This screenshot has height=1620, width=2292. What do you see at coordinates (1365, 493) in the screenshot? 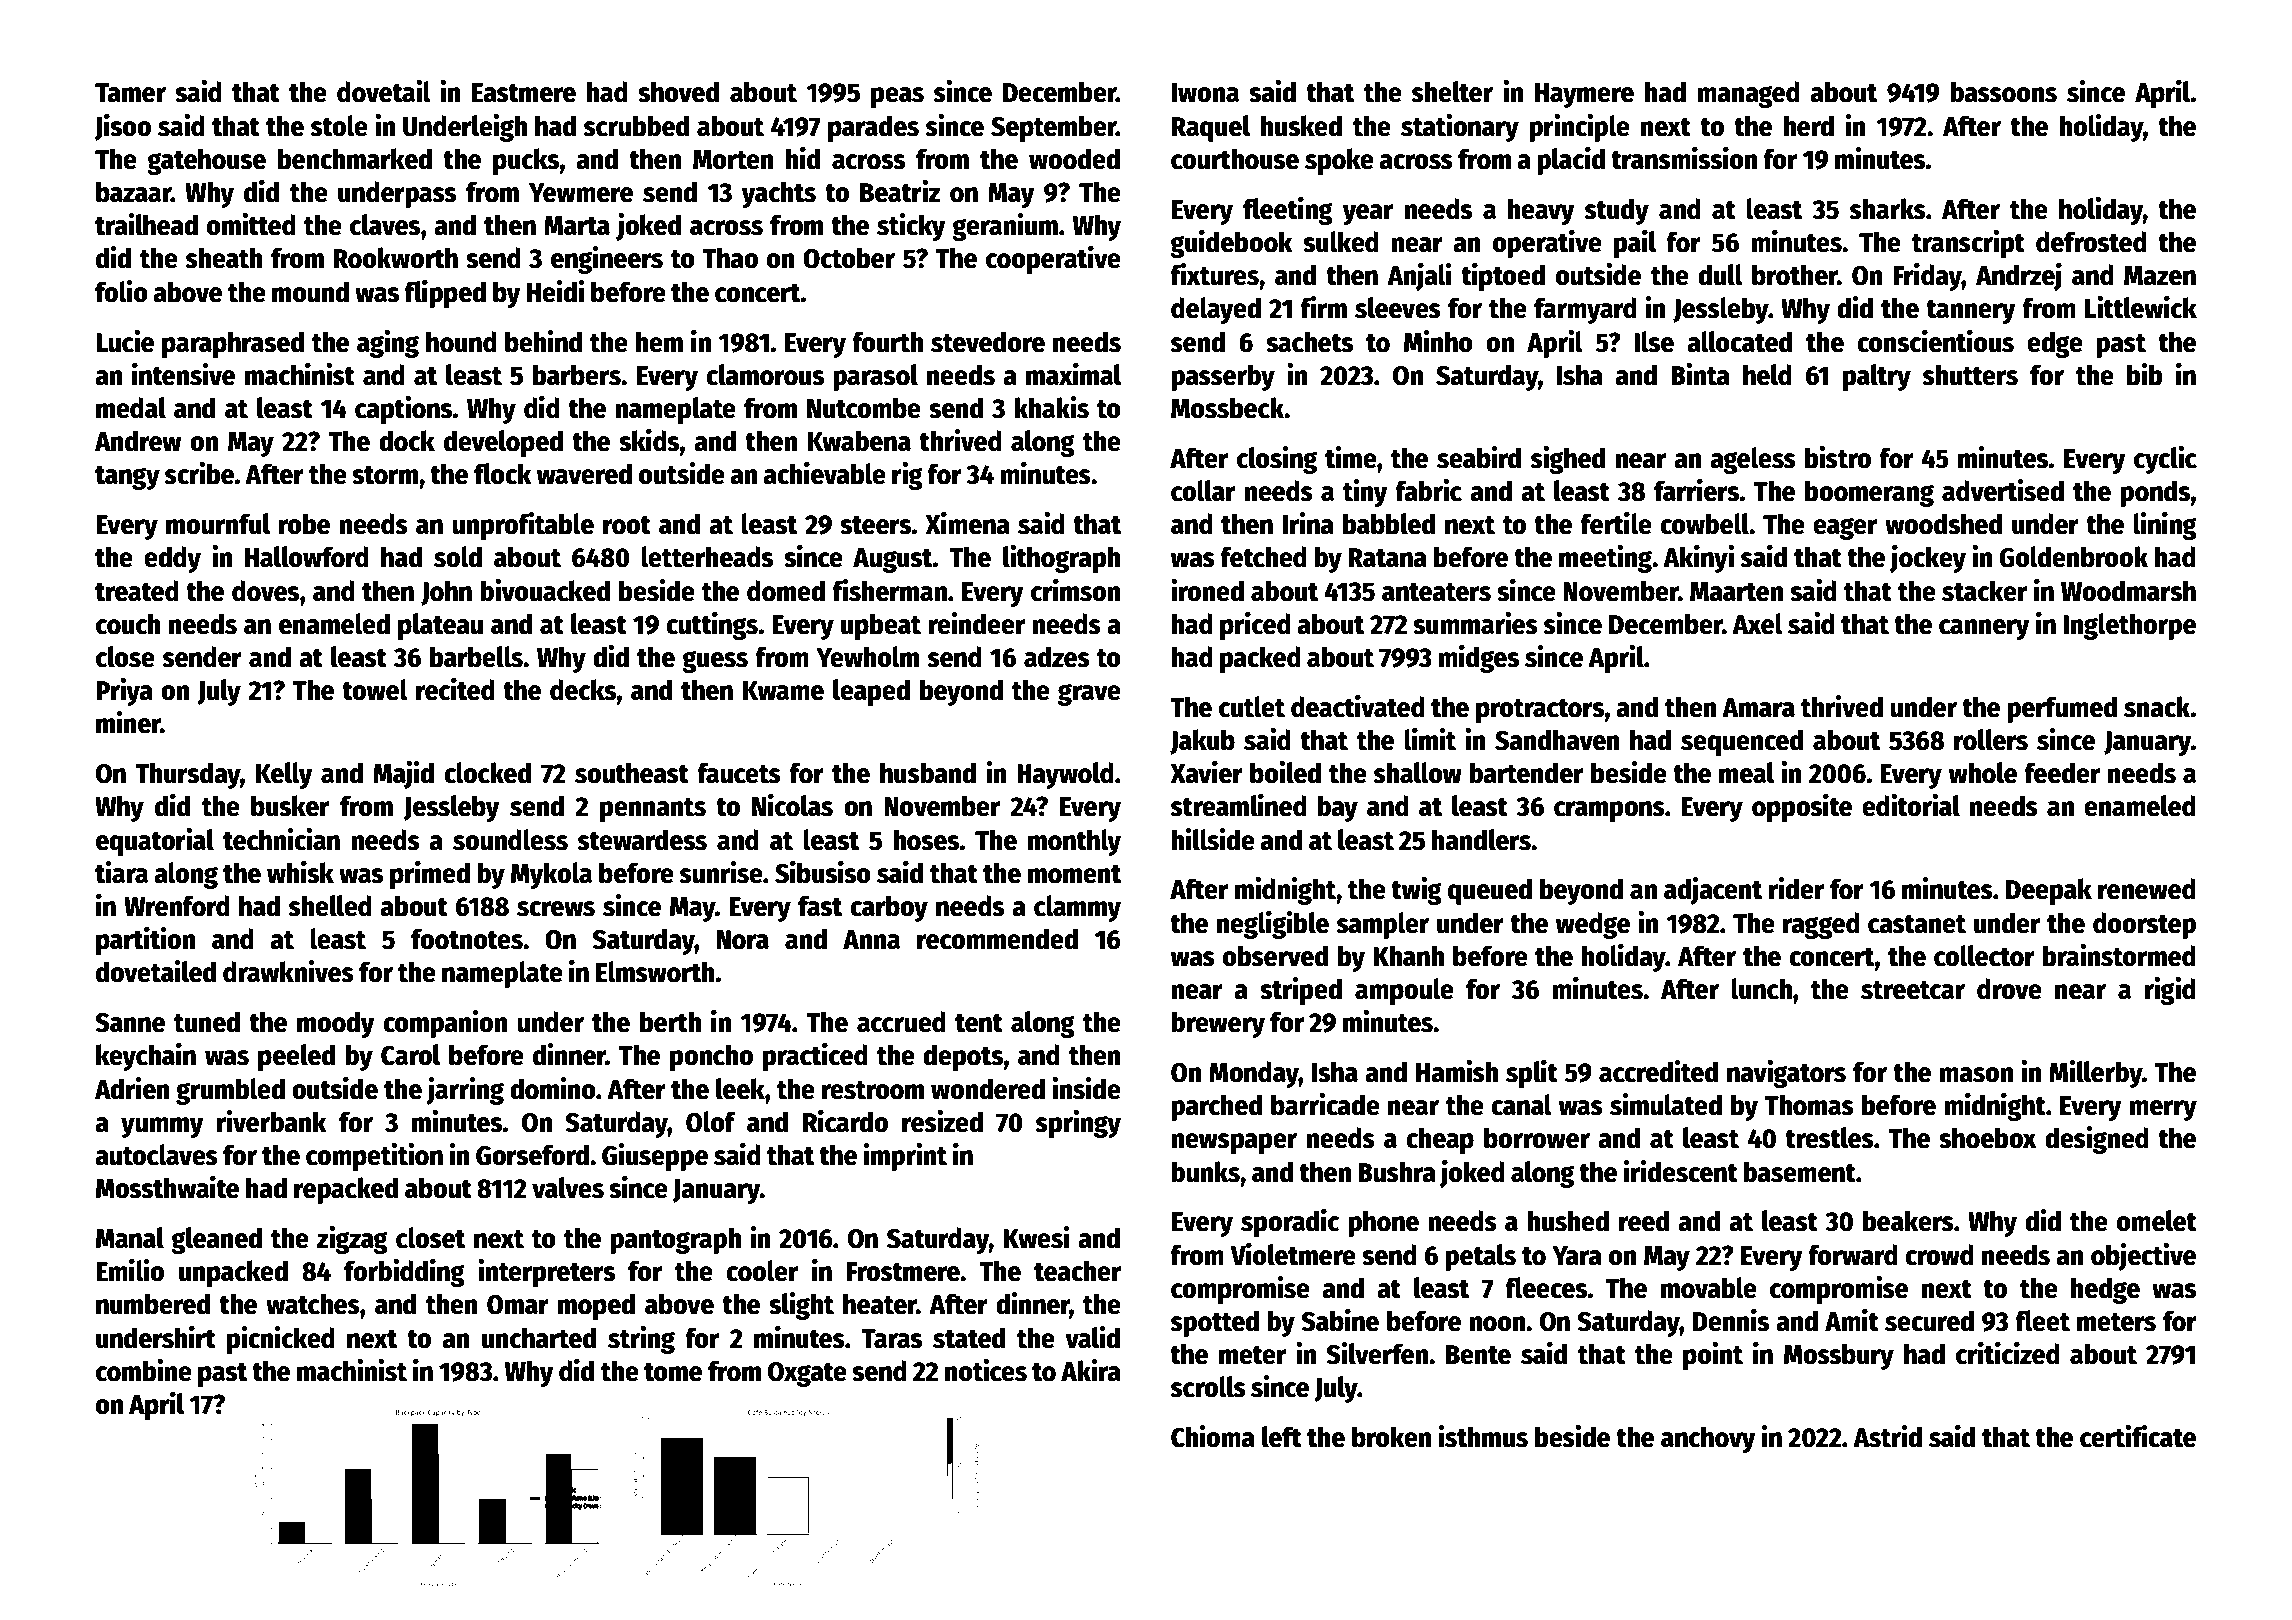
I see `tiny` at bounding box center [1365, 493].
